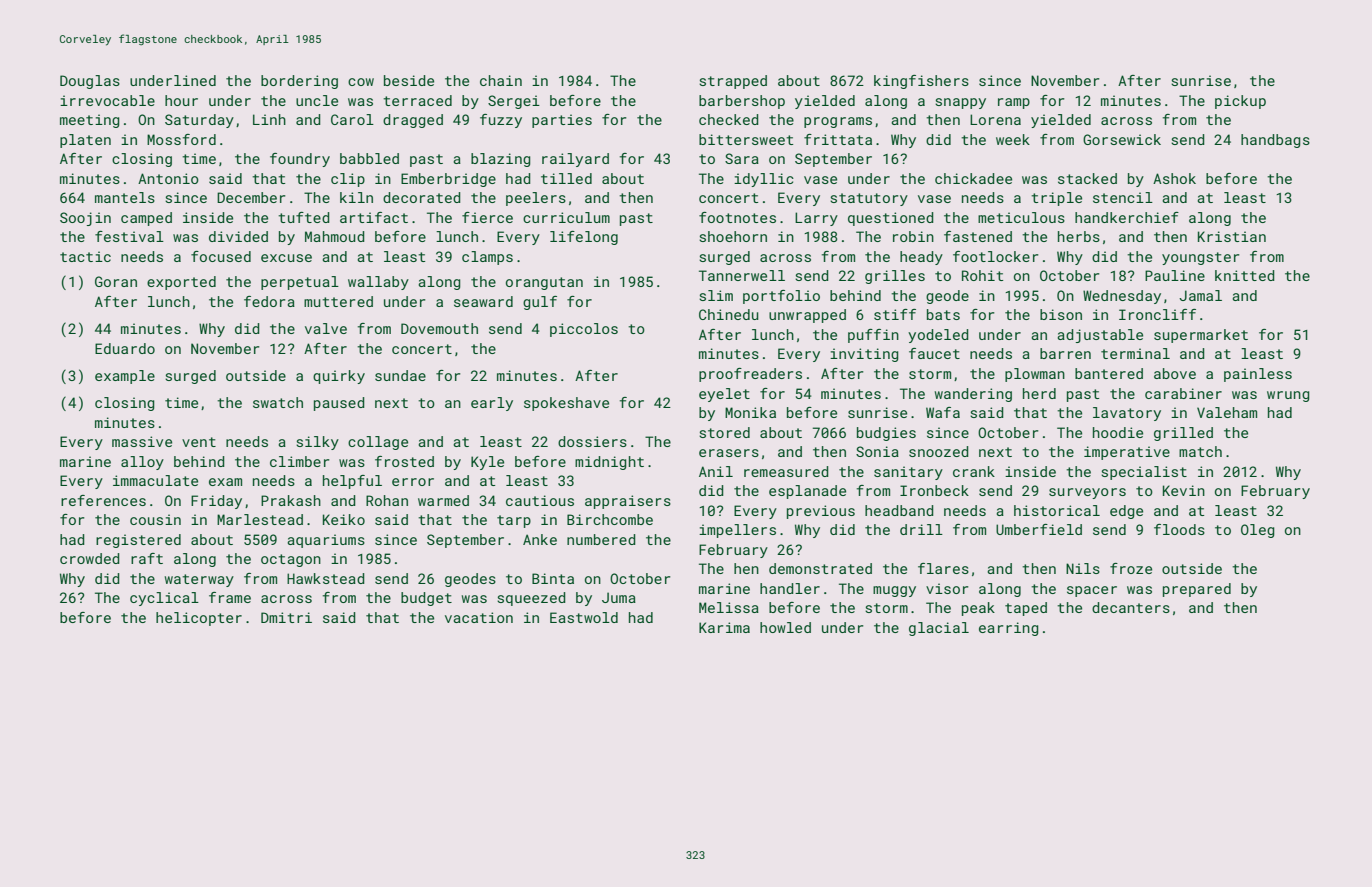 The image size is (1372, 887). Describe the element at coordinates (181, 283) in the screenshot. I see `exported` at that location.
